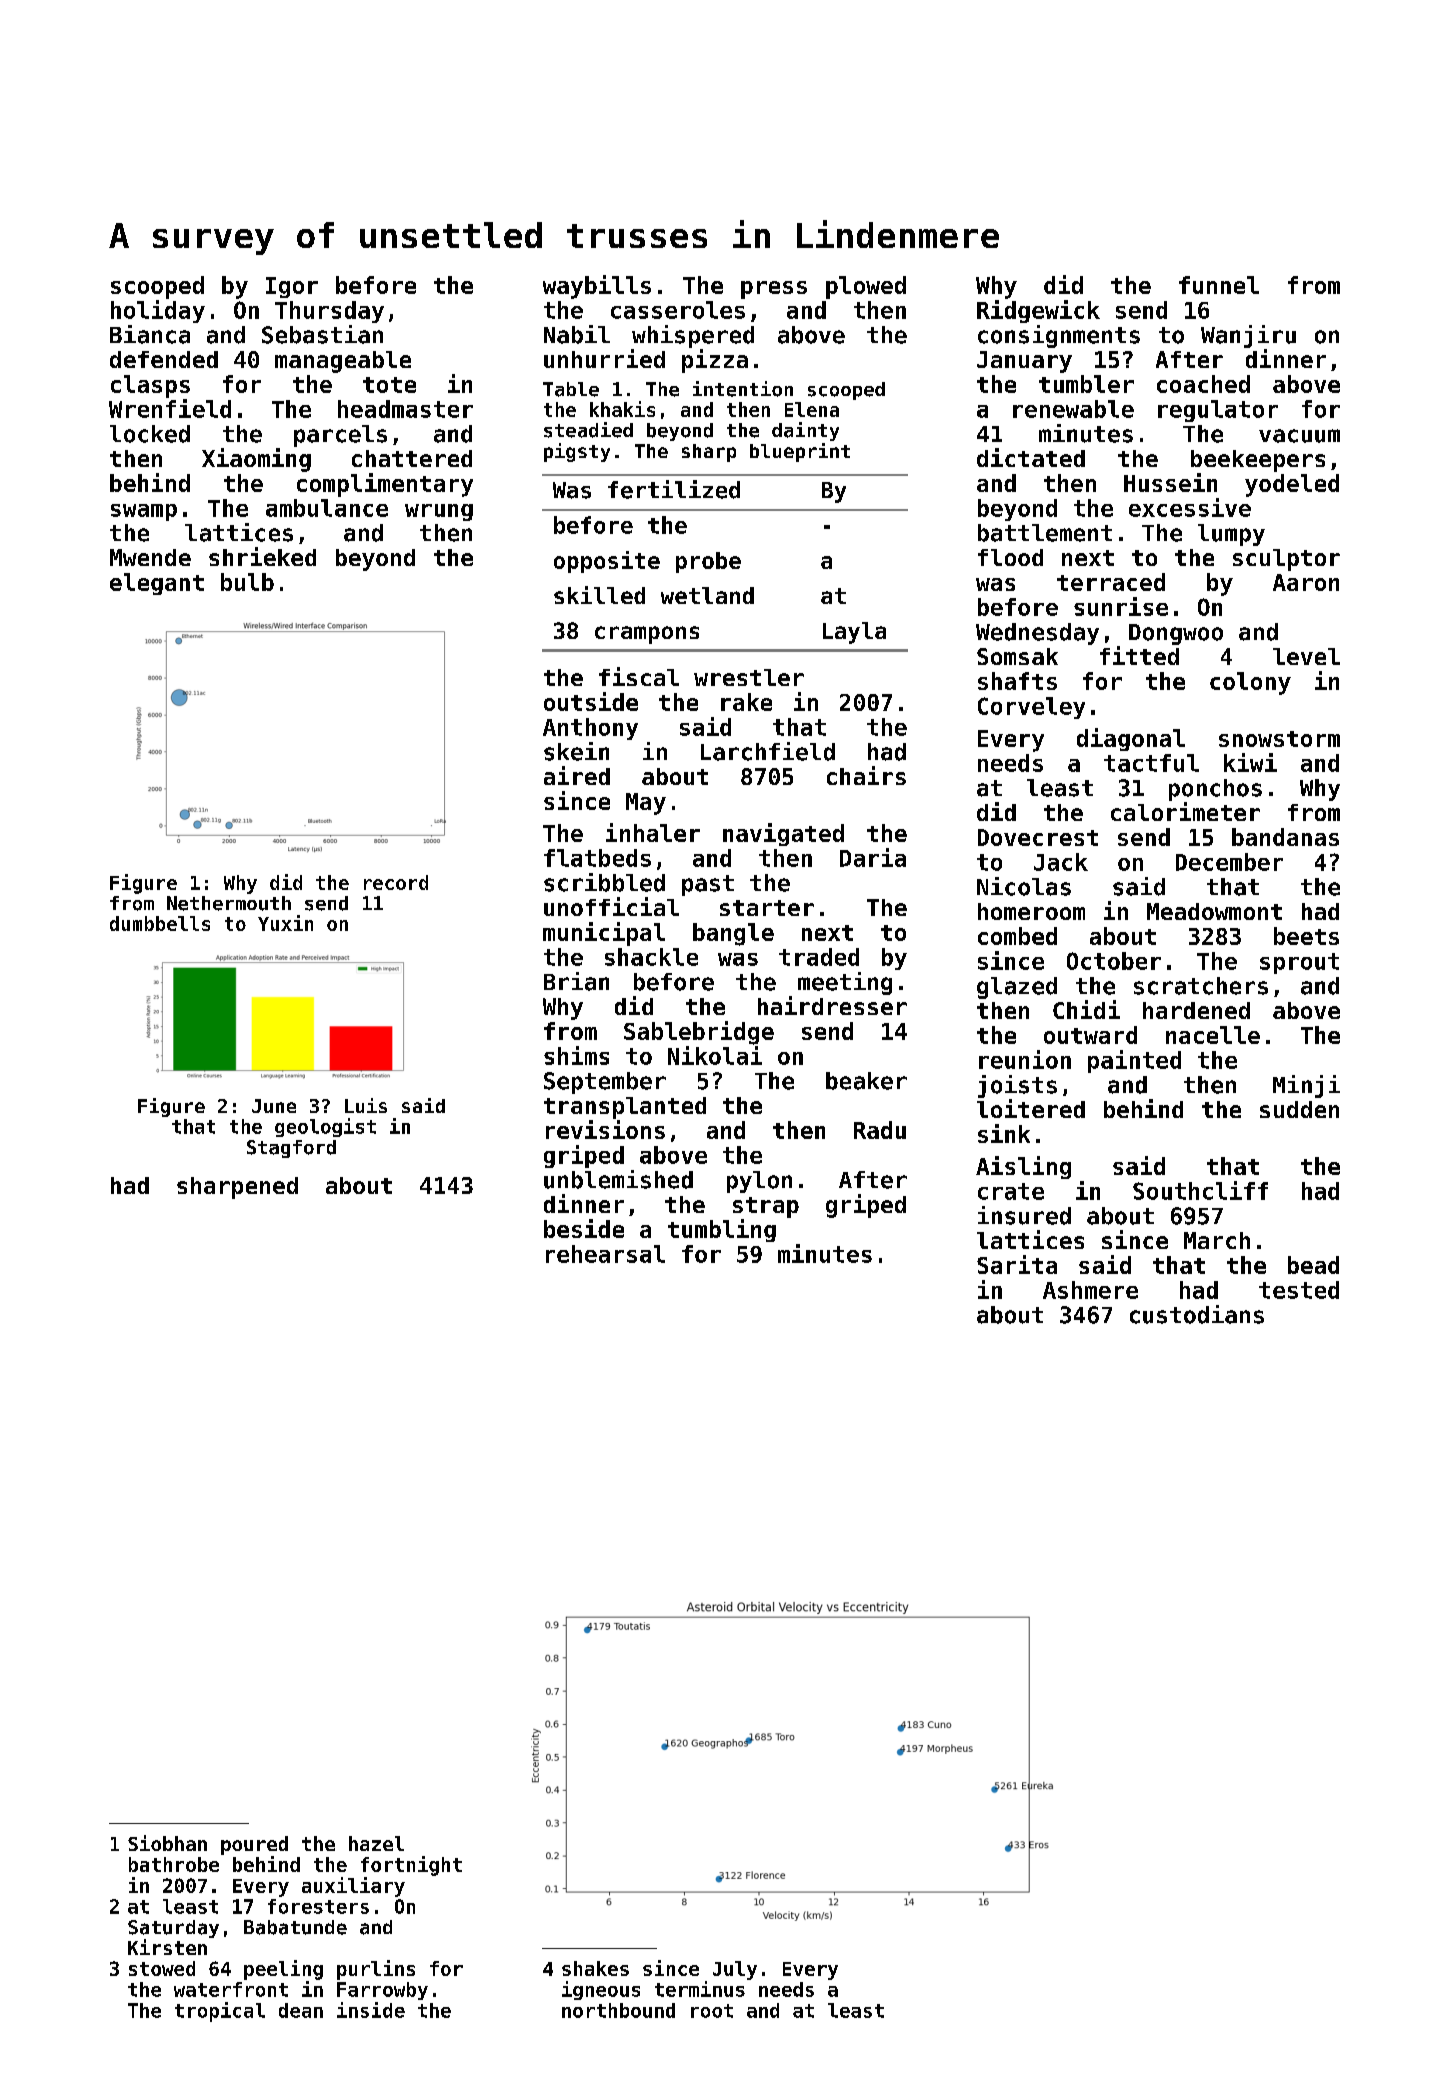 Image resolution: width=1450 pixels, height=2100 pixels. Describe the element at coordinates (1306, 582) in the page. I see `Aaron` at that location.
